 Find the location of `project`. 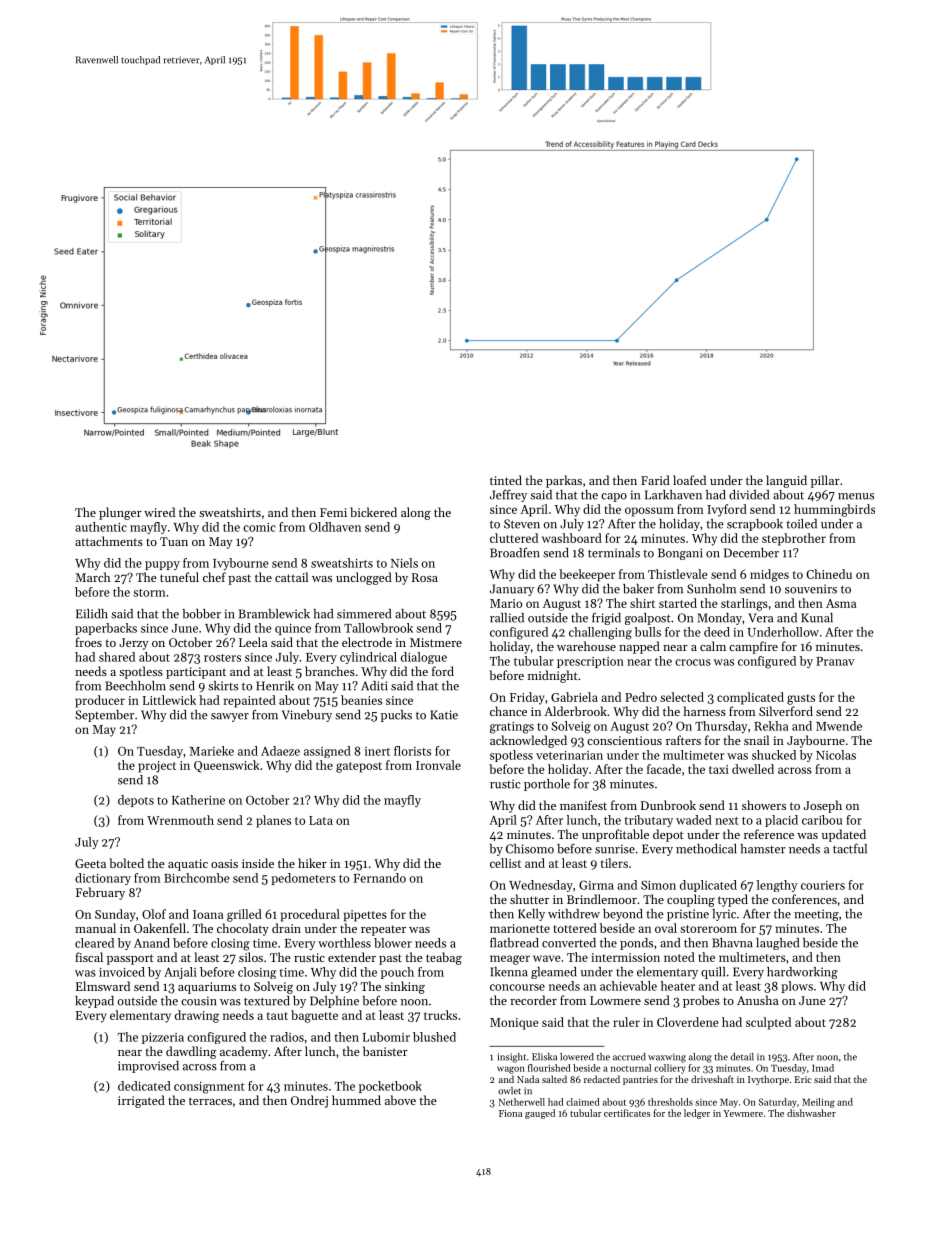

project is located at coordinates (157, 767).
